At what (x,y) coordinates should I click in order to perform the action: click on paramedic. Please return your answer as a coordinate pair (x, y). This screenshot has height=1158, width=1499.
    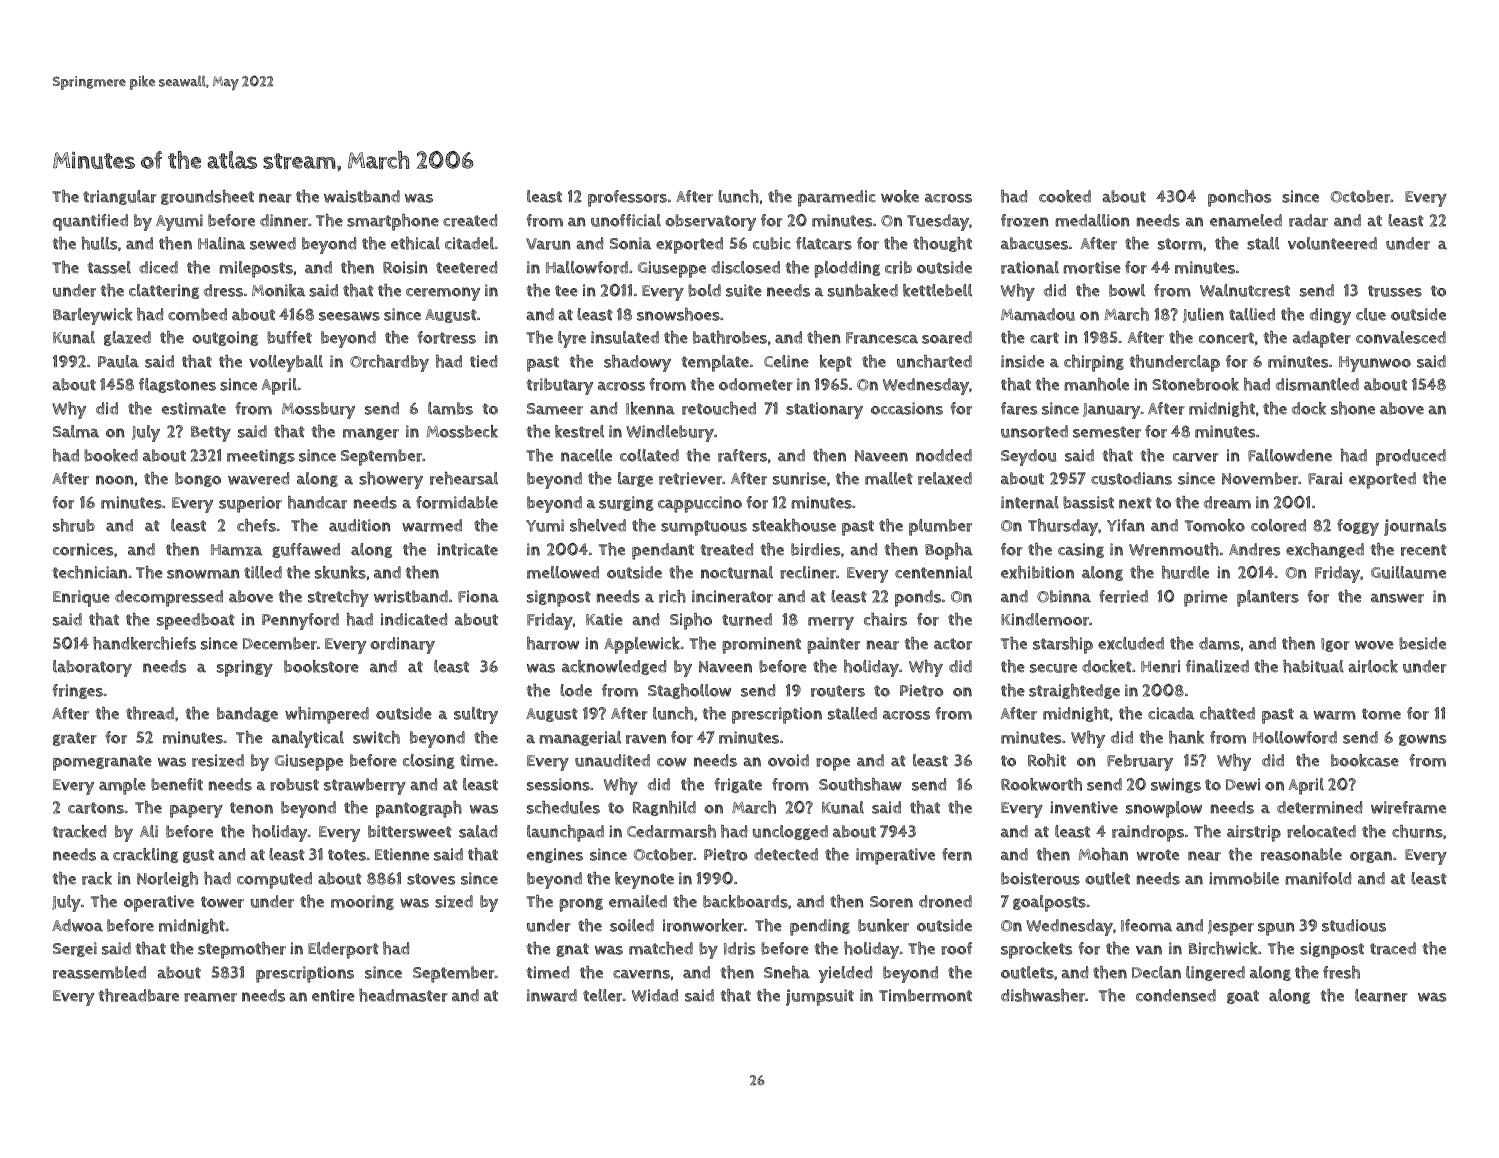
    Looking at the image, I should click on (837, 198).
